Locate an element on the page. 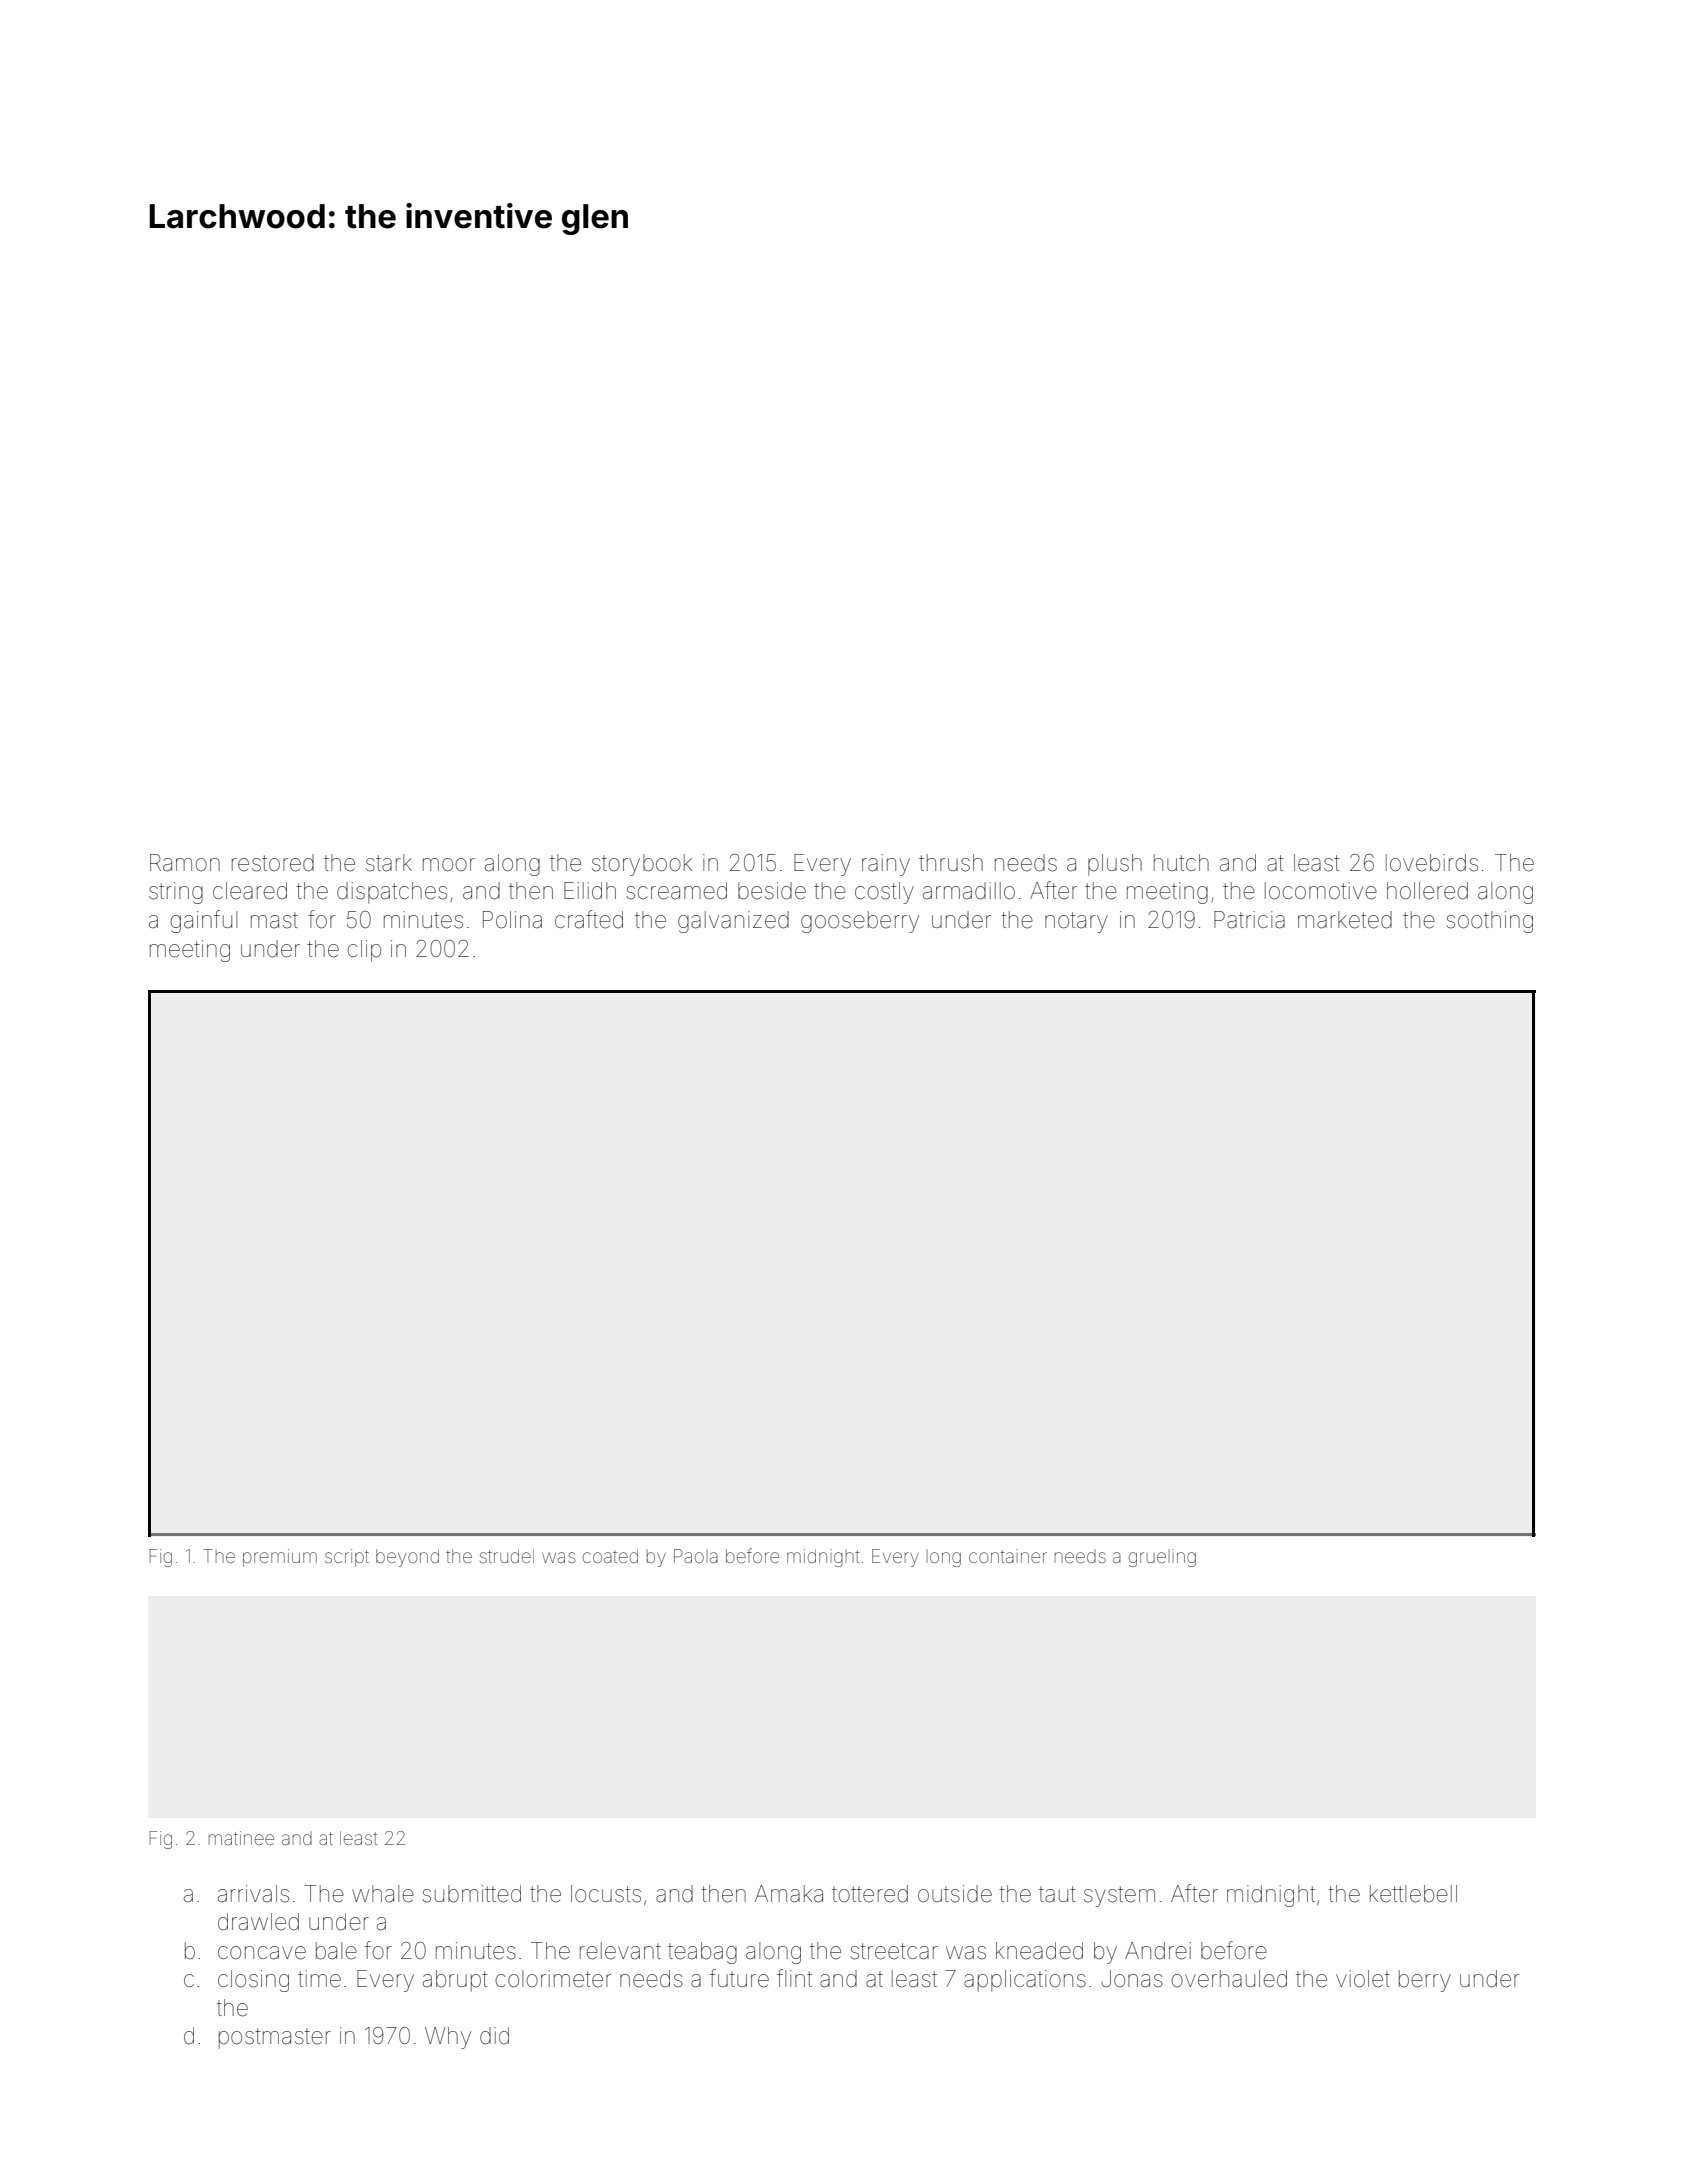 The image size is (1683, 2178). container is located at coordinates (1008, 1556).
